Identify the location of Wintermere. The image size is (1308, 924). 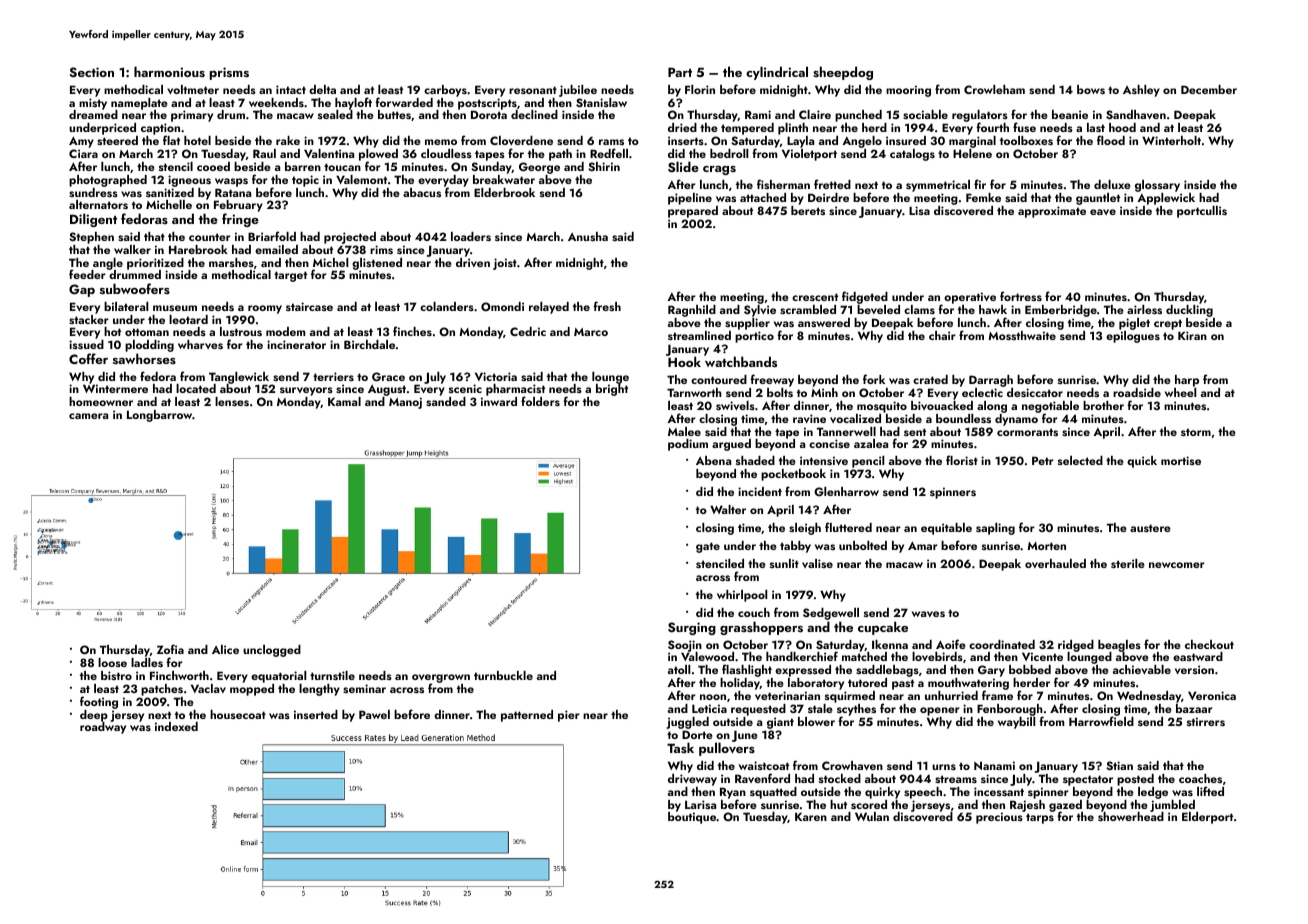
(115, 388).
